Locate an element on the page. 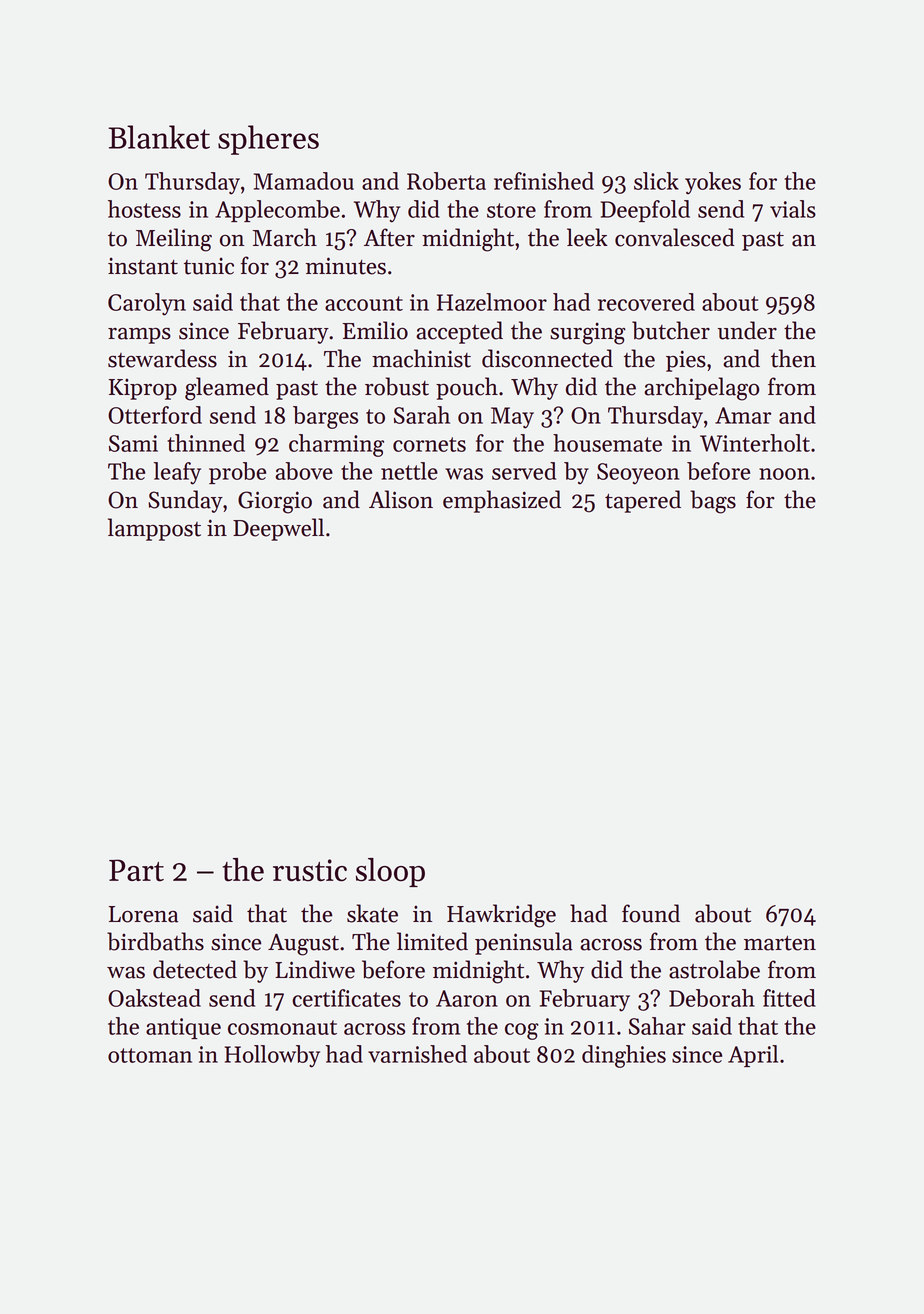 This image has height=1314, width=924. ottoman is located at coordinates (150, 1055).
